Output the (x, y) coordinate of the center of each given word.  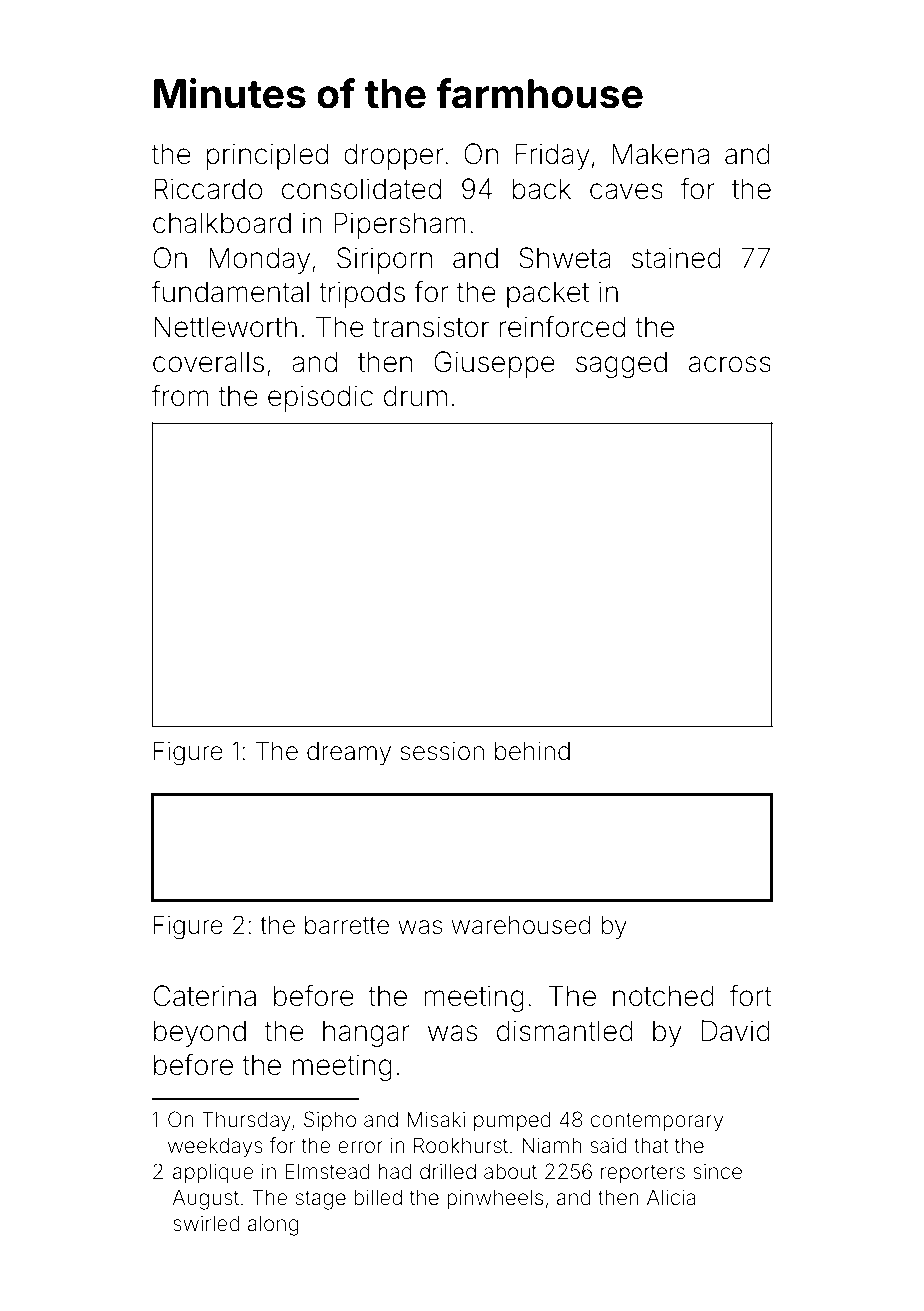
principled (267, 156)
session (442, 751)
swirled (206, 1224)
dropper (394, 156)
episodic (320, 398)
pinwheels (495, 1199)
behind (532, 751)
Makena (660, 154)
